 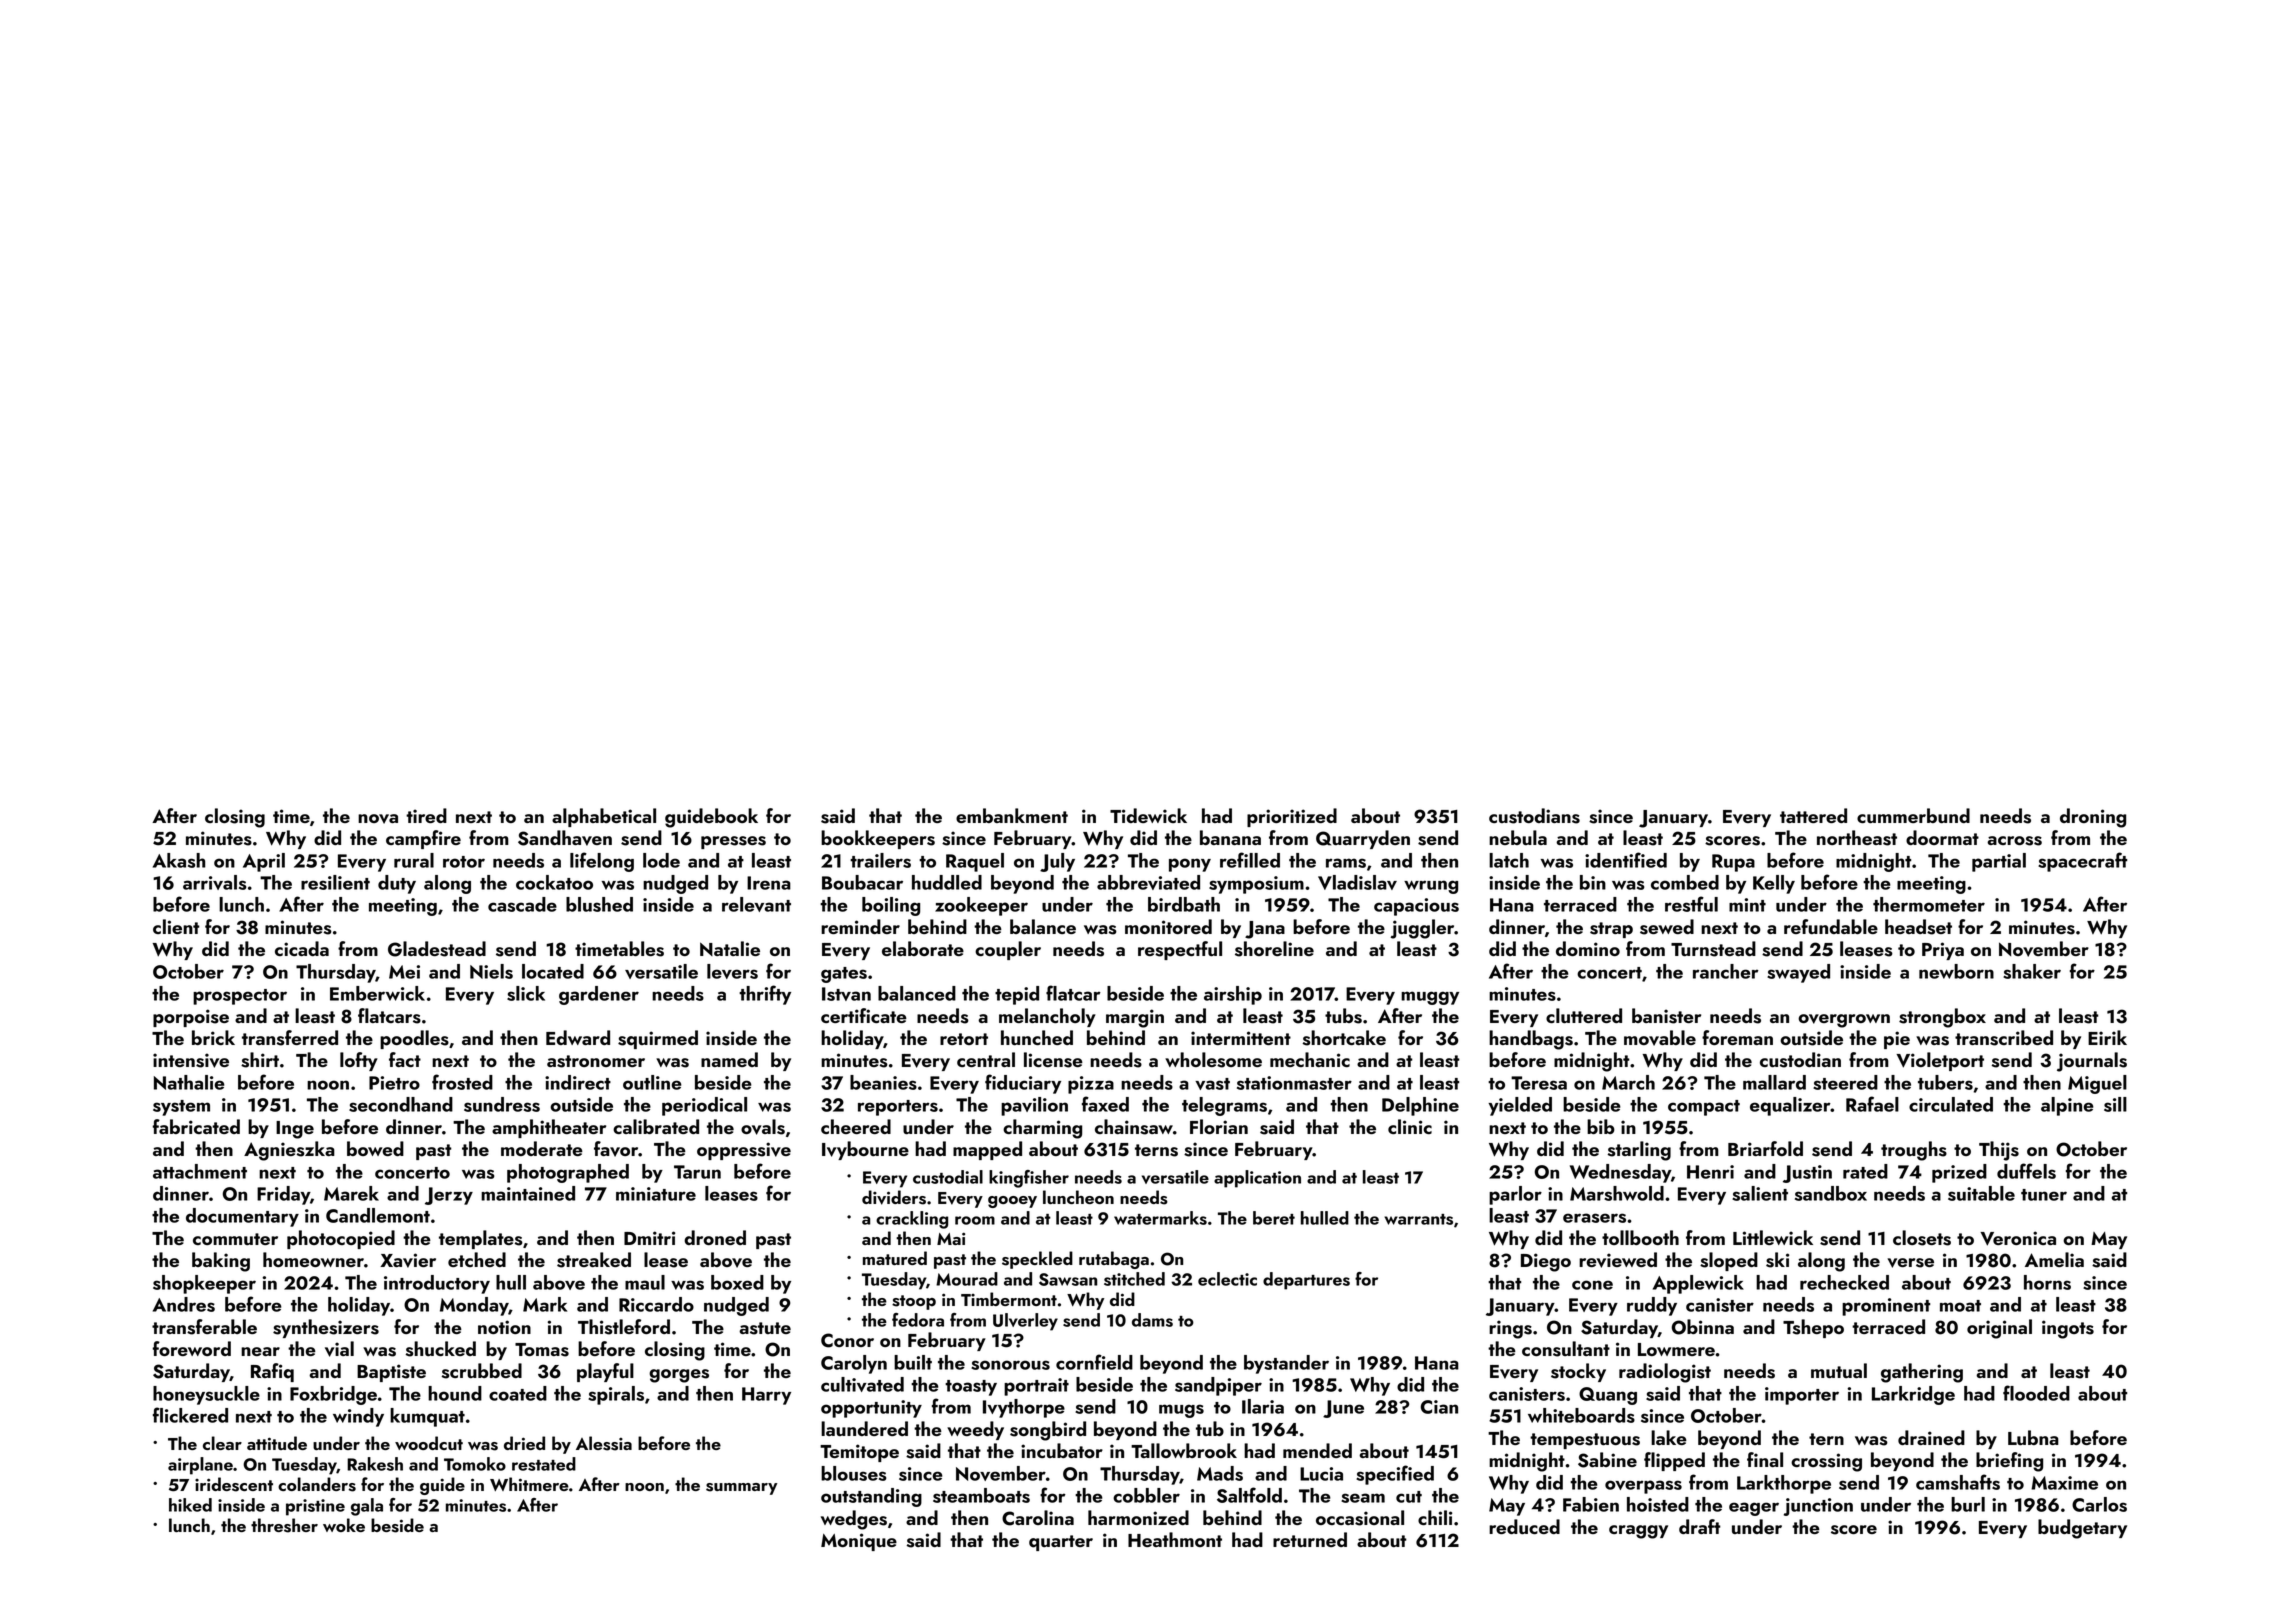 What do you see at coordinates (341, 1239) in the screenshot?
I see `photocopied` at bounding box center [341, 1239].
